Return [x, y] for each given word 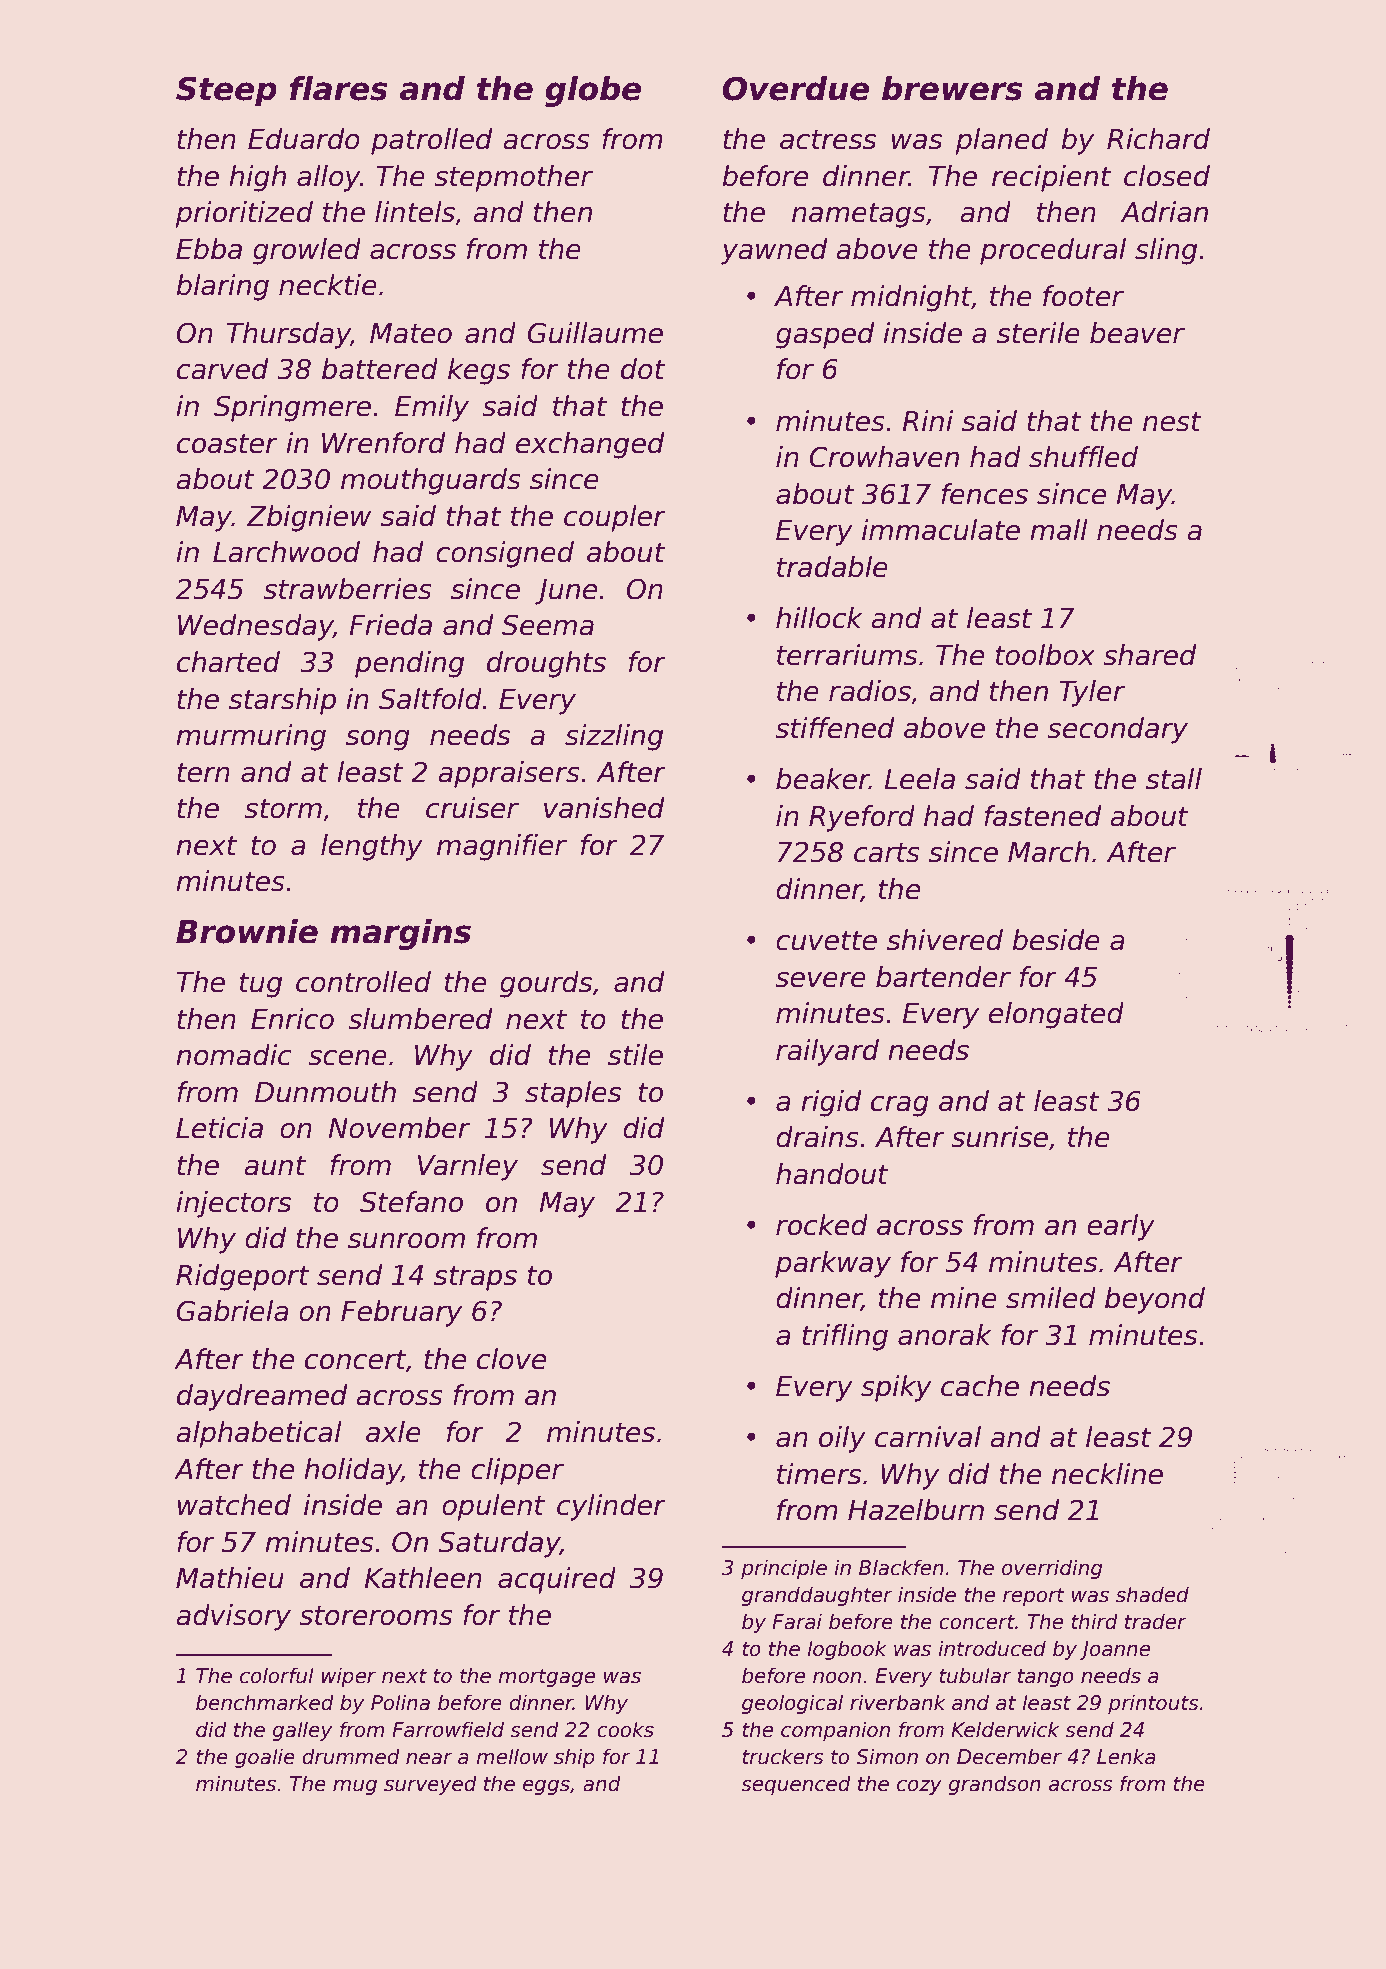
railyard [827, 1052]
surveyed [430, 1785]
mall [1059, 530]
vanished [604, 808]
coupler [615, 518]
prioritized [244, 214]
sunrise [1000, 1137]
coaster [227, 444]
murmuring [251, 737]
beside [1056, 940]
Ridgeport [243, 1277]
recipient [1051, 178]
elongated [1056, 1015]
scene [348, 1058]
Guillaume [595, 333]
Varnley [468, 1167]
